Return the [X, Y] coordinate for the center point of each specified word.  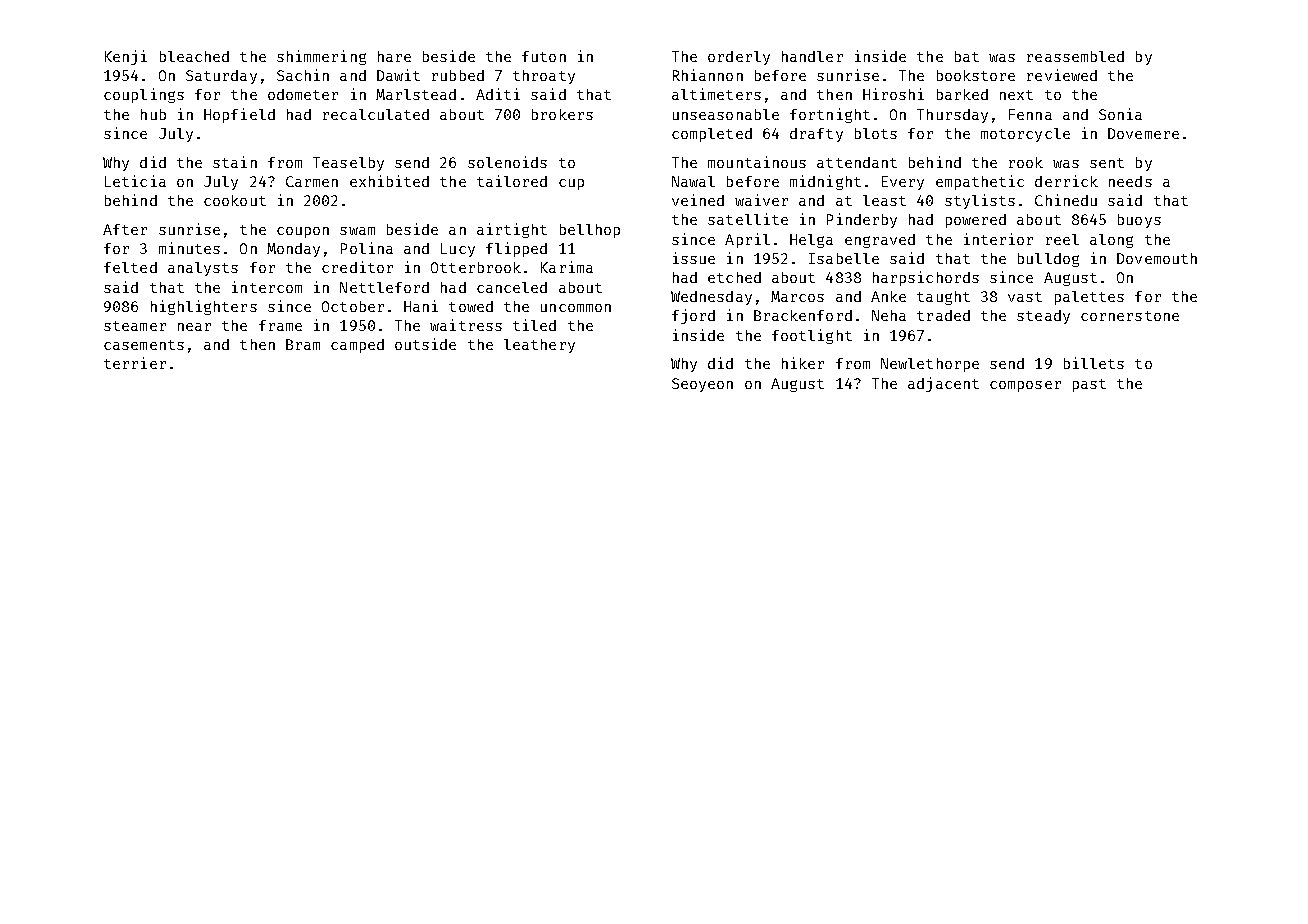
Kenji [126, 57]
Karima [567, 267]
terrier [135, 363]
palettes [1089, 298]
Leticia [135, 181]
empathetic [980, 182]
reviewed [1062, 75]
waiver [761, 200]
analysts [203, 269]
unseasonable [726, 114]
